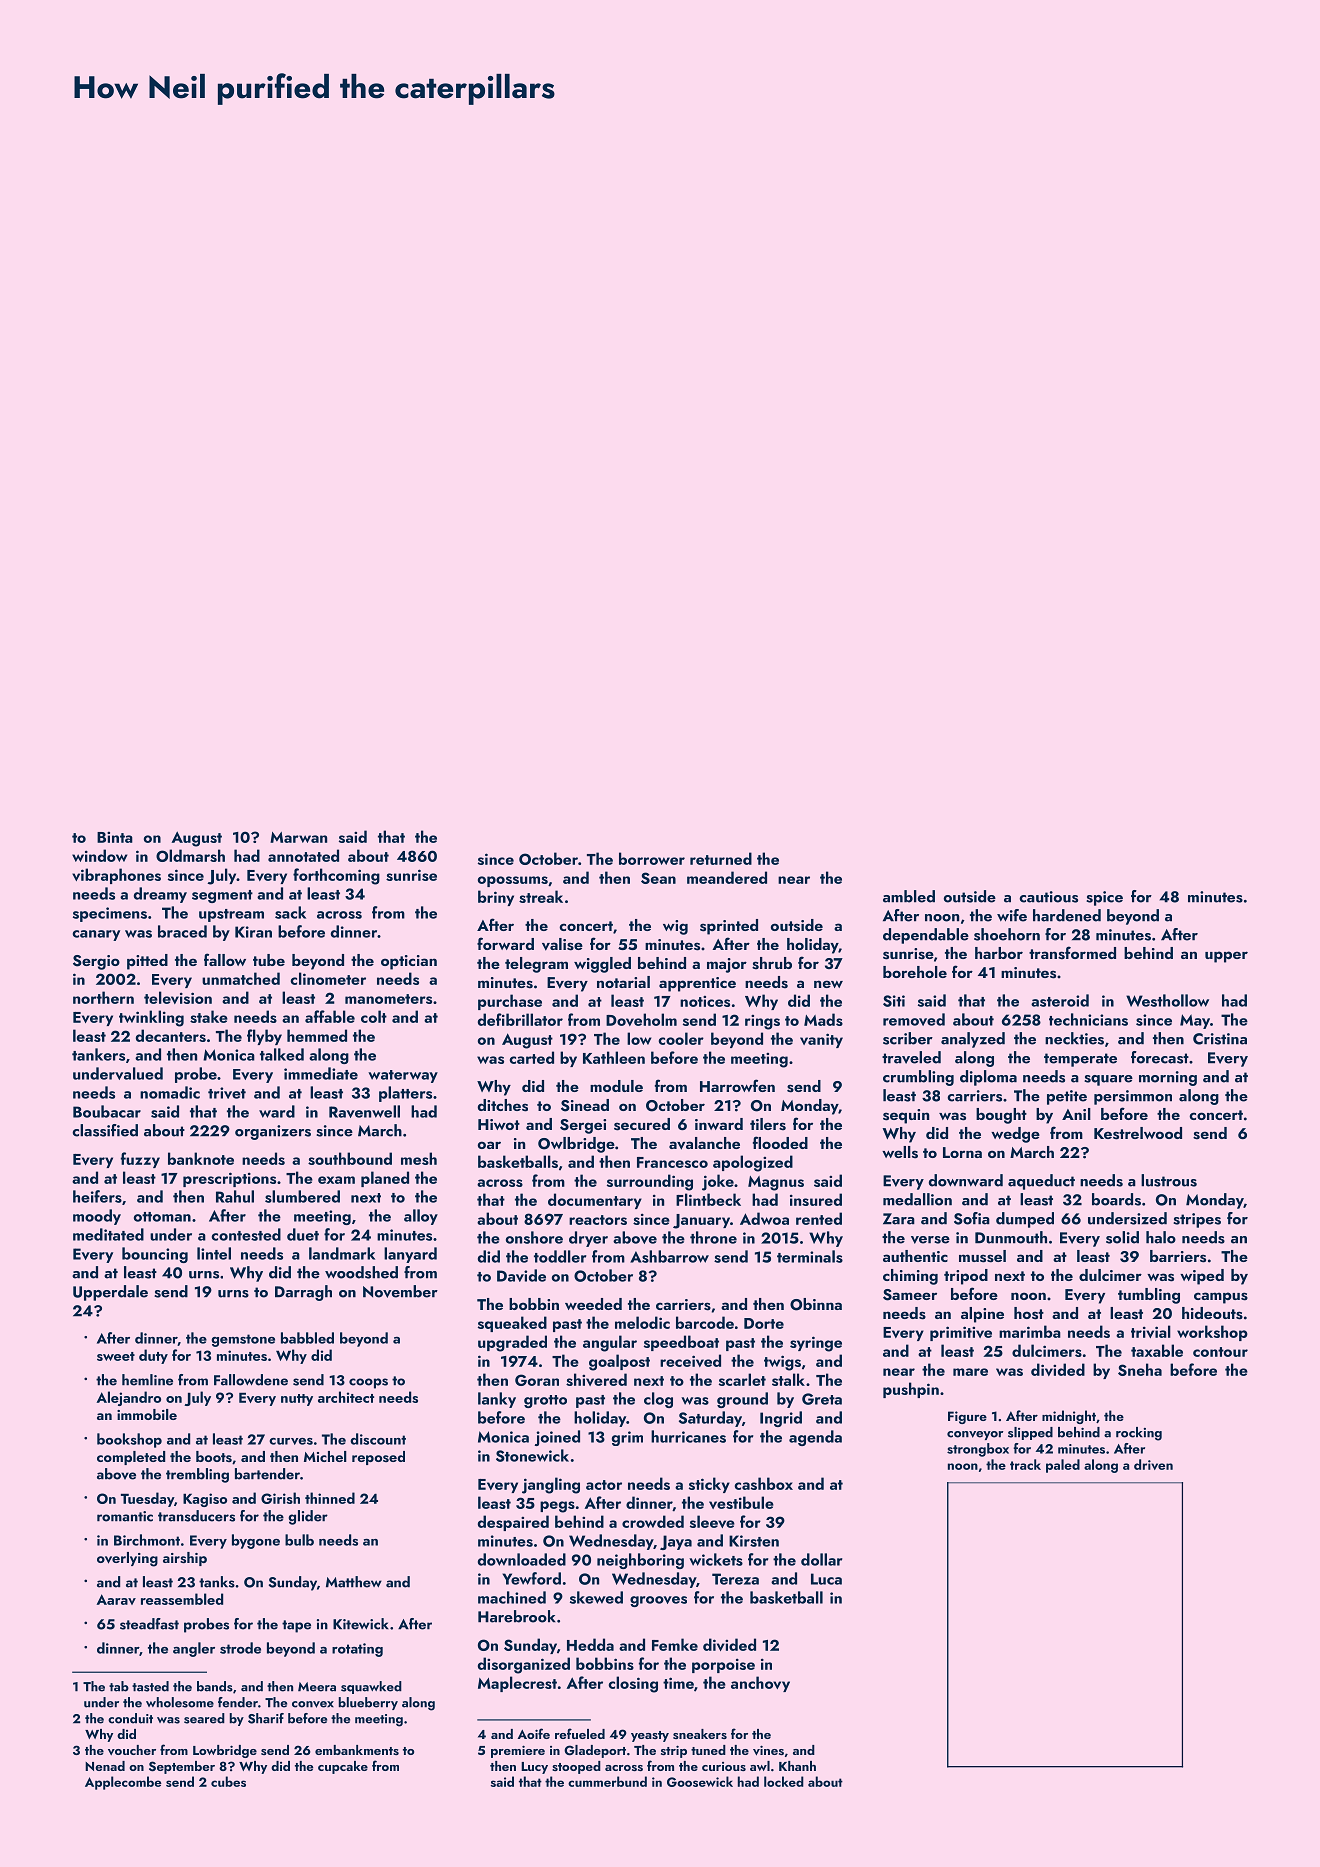 The width and height of the screenshot is (1320, 1867). Describe the element at coordinates (593, 1304) in the screenshot. I see `weeded` at that location.
